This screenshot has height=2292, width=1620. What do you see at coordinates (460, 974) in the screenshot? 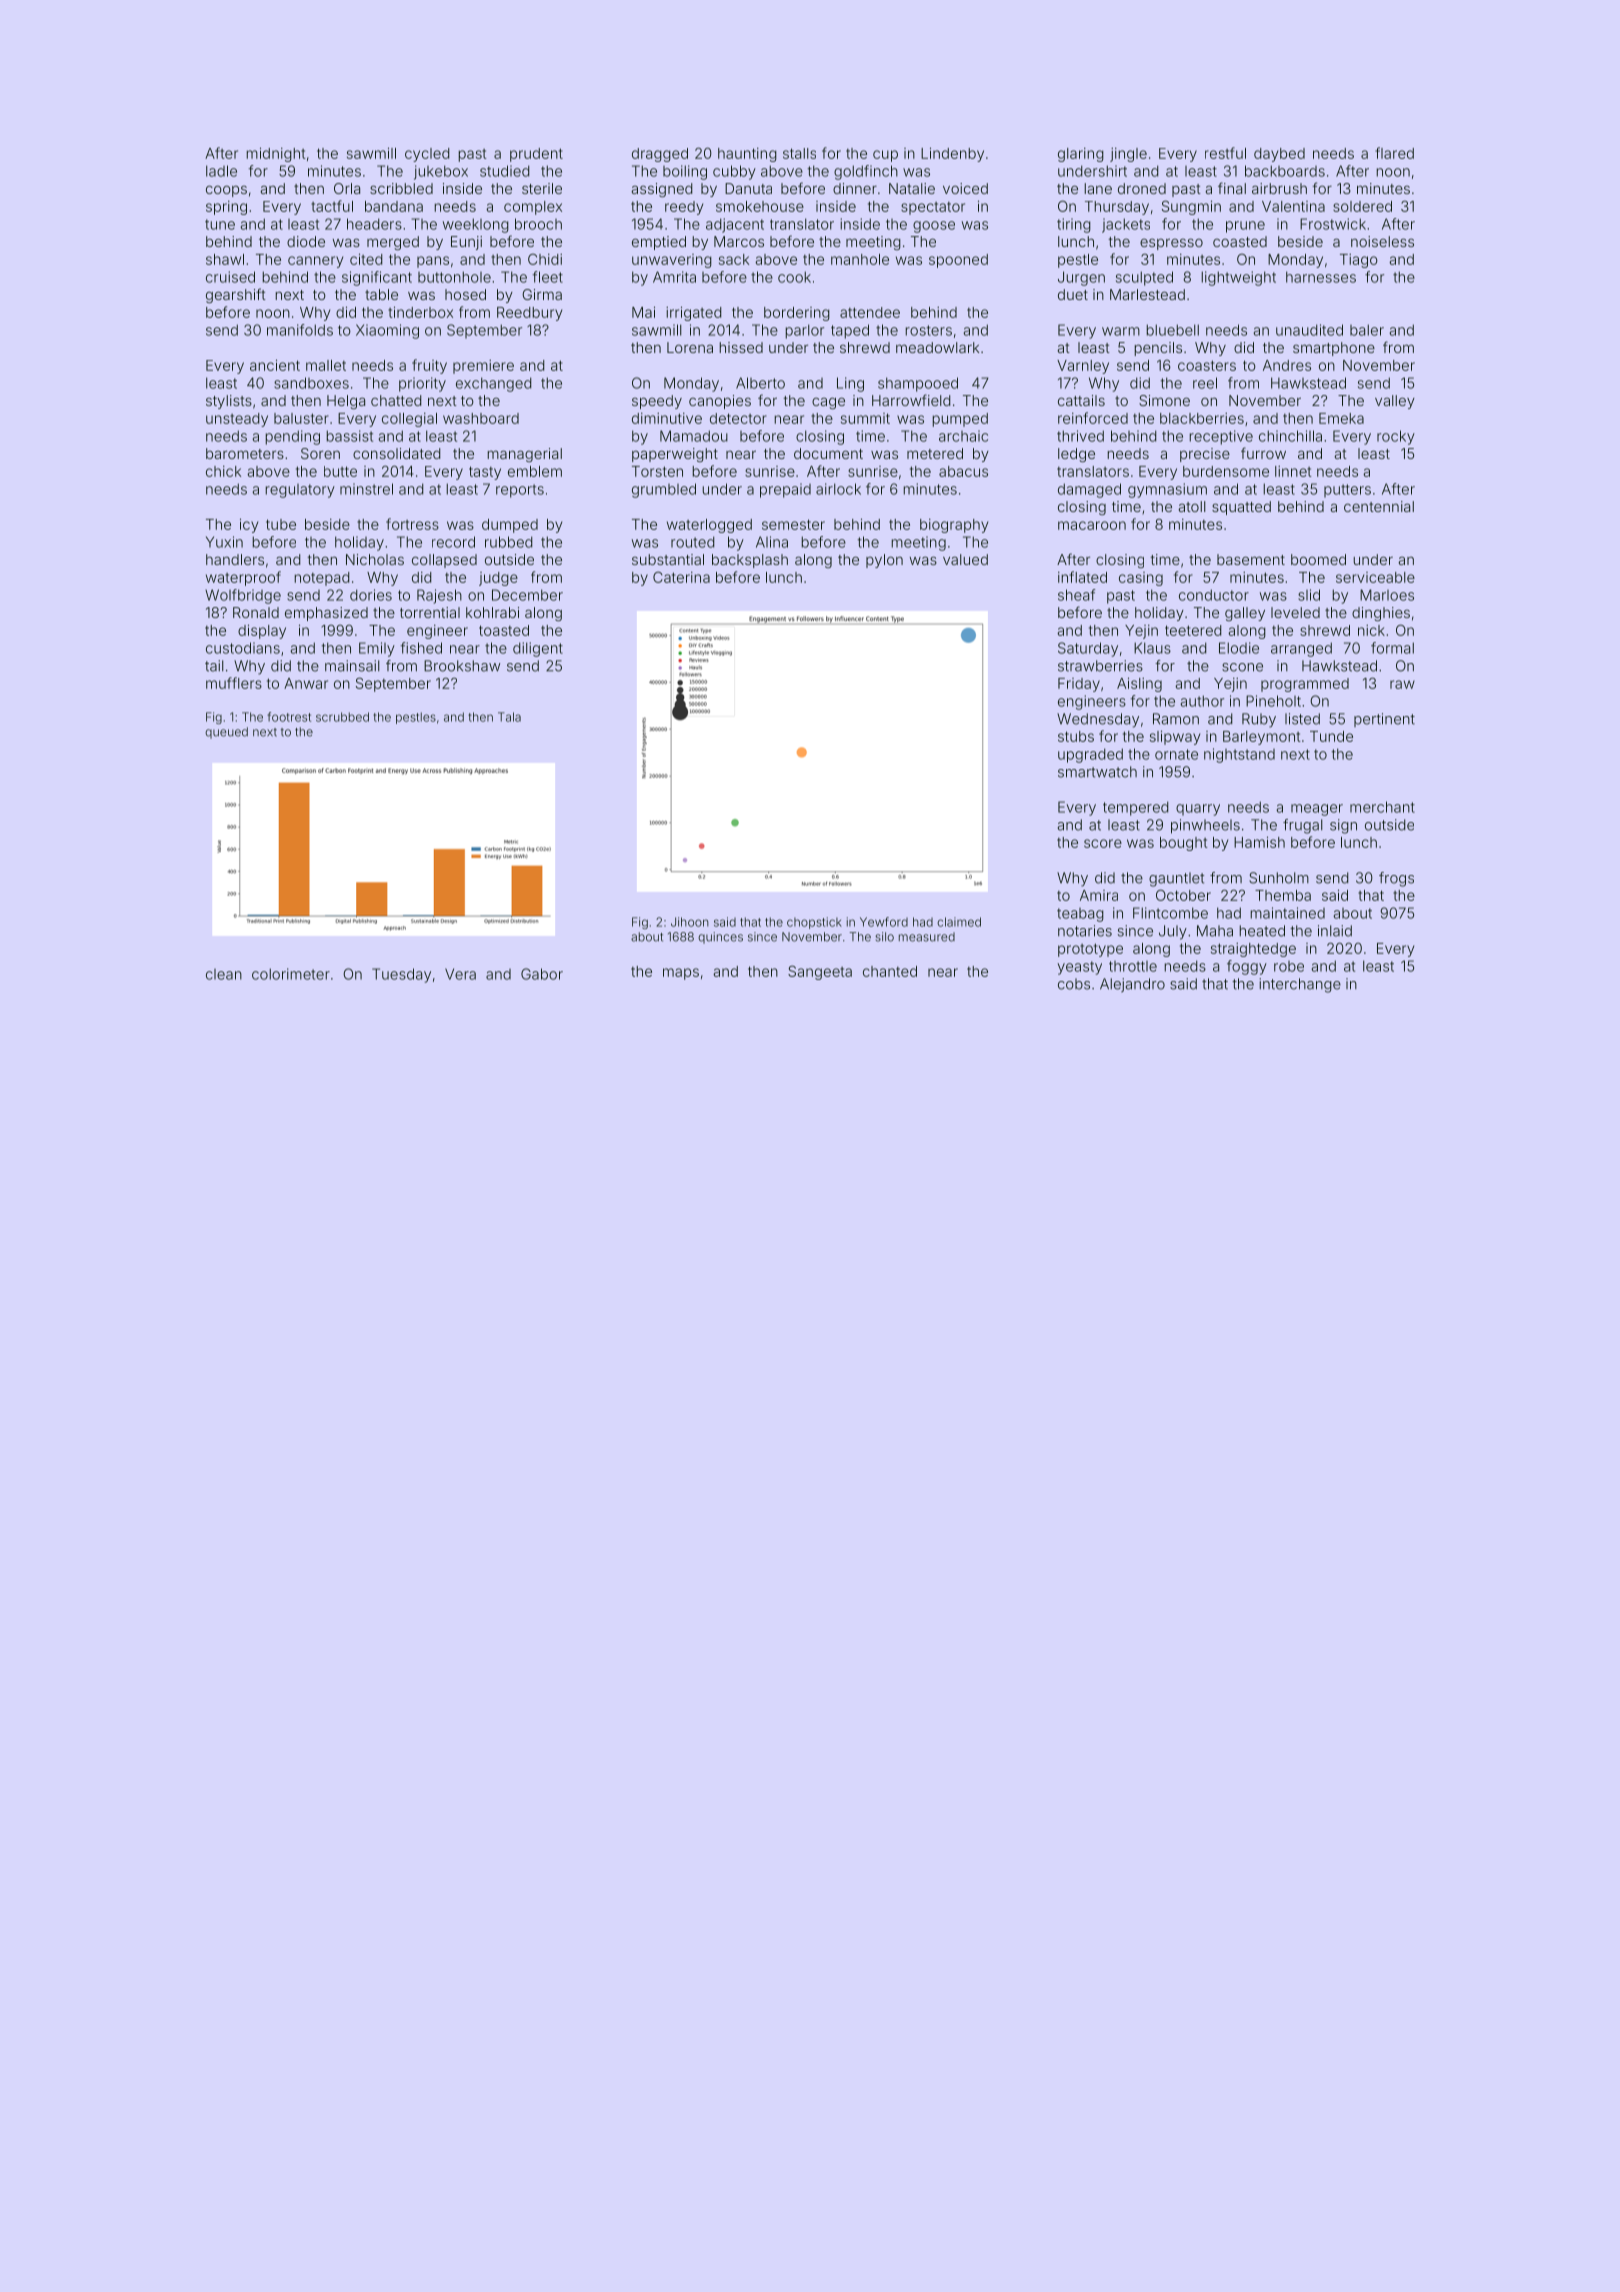
I see `Vera` at bounding box center [460, 974].
